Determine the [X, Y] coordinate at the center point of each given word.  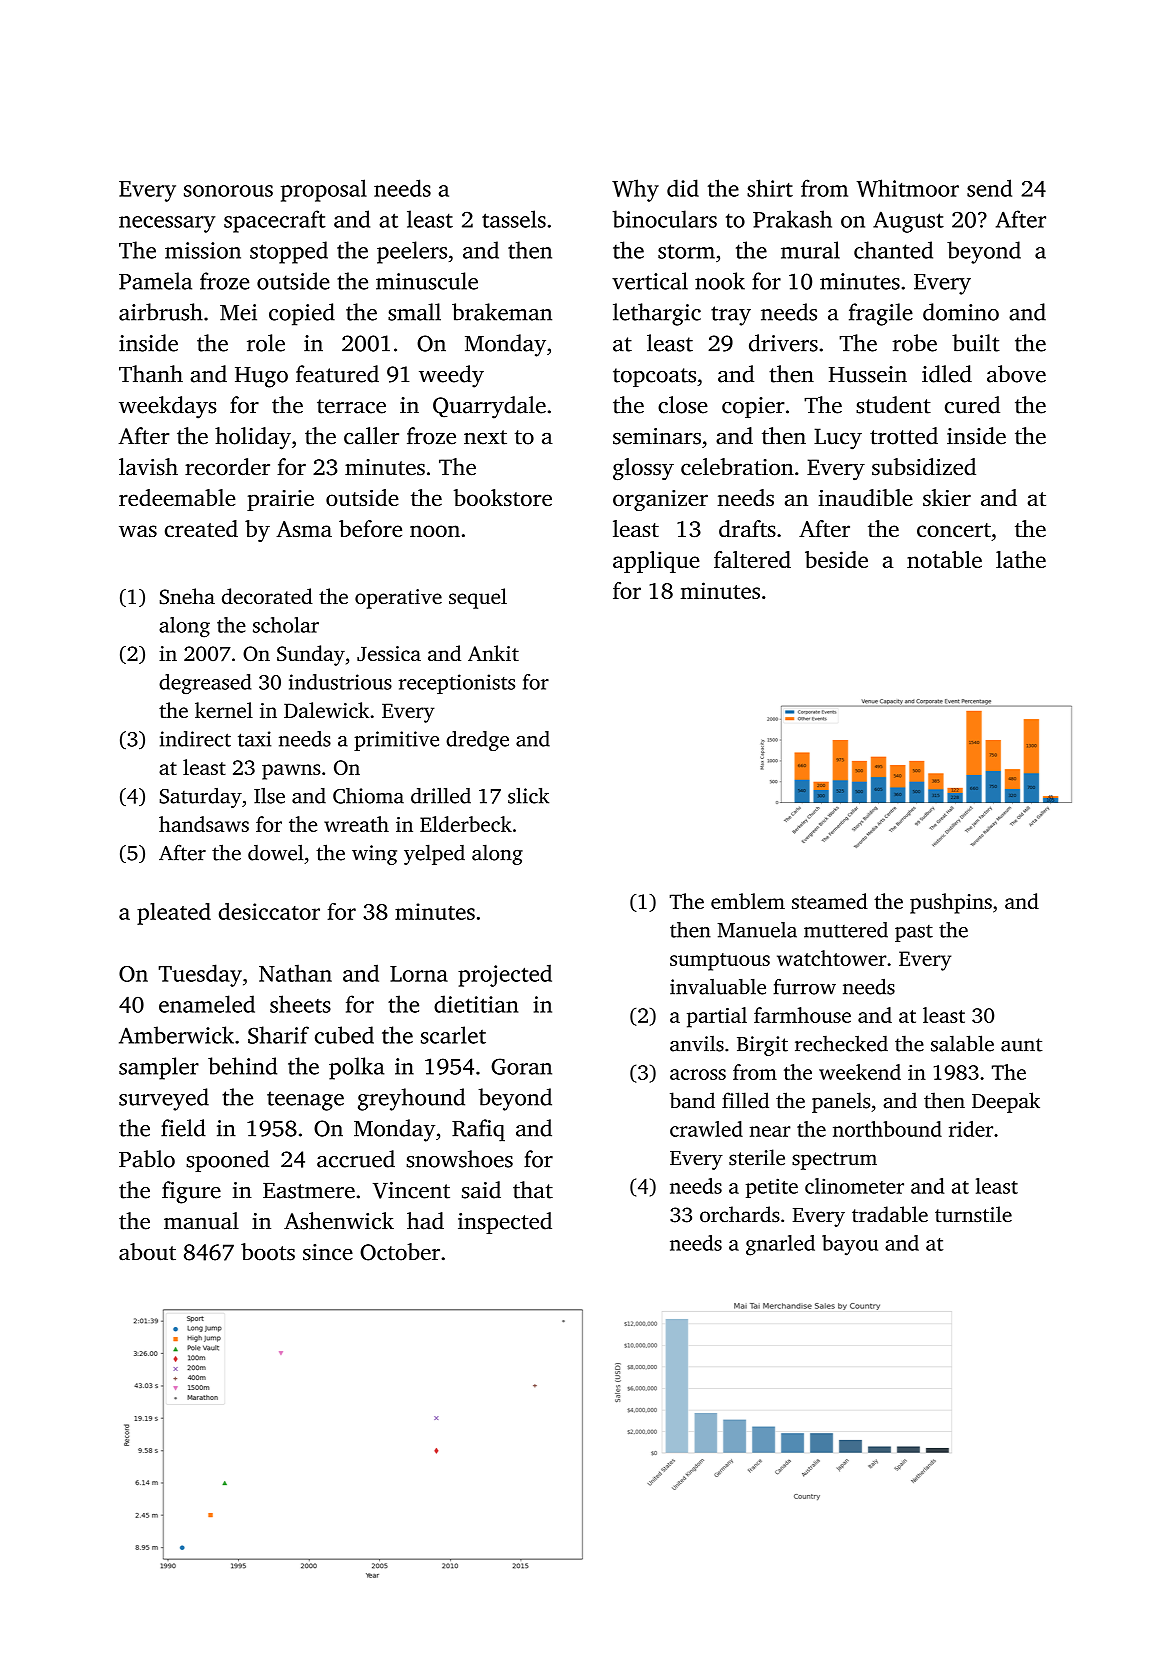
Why [635, 190]
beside [836, 559]
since [328, 1252]
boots [268, 1252]
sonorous [228, 191]
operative [398, 599]
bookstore [503, 497]
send [989, 188]
